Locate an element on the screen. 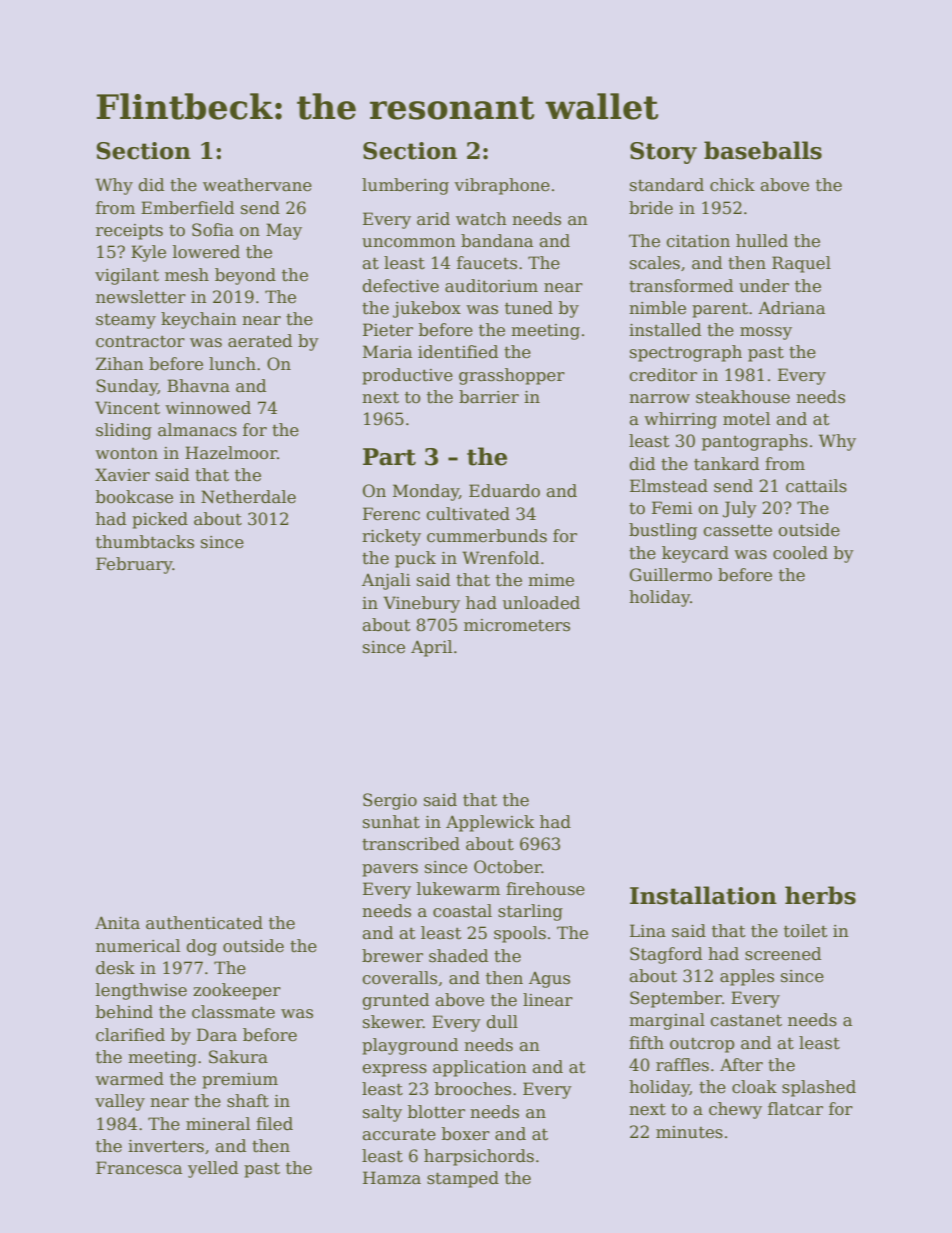 The width and height of the screenshot is (952, 1233). Hamza is located at coordinates (392, 1178).
